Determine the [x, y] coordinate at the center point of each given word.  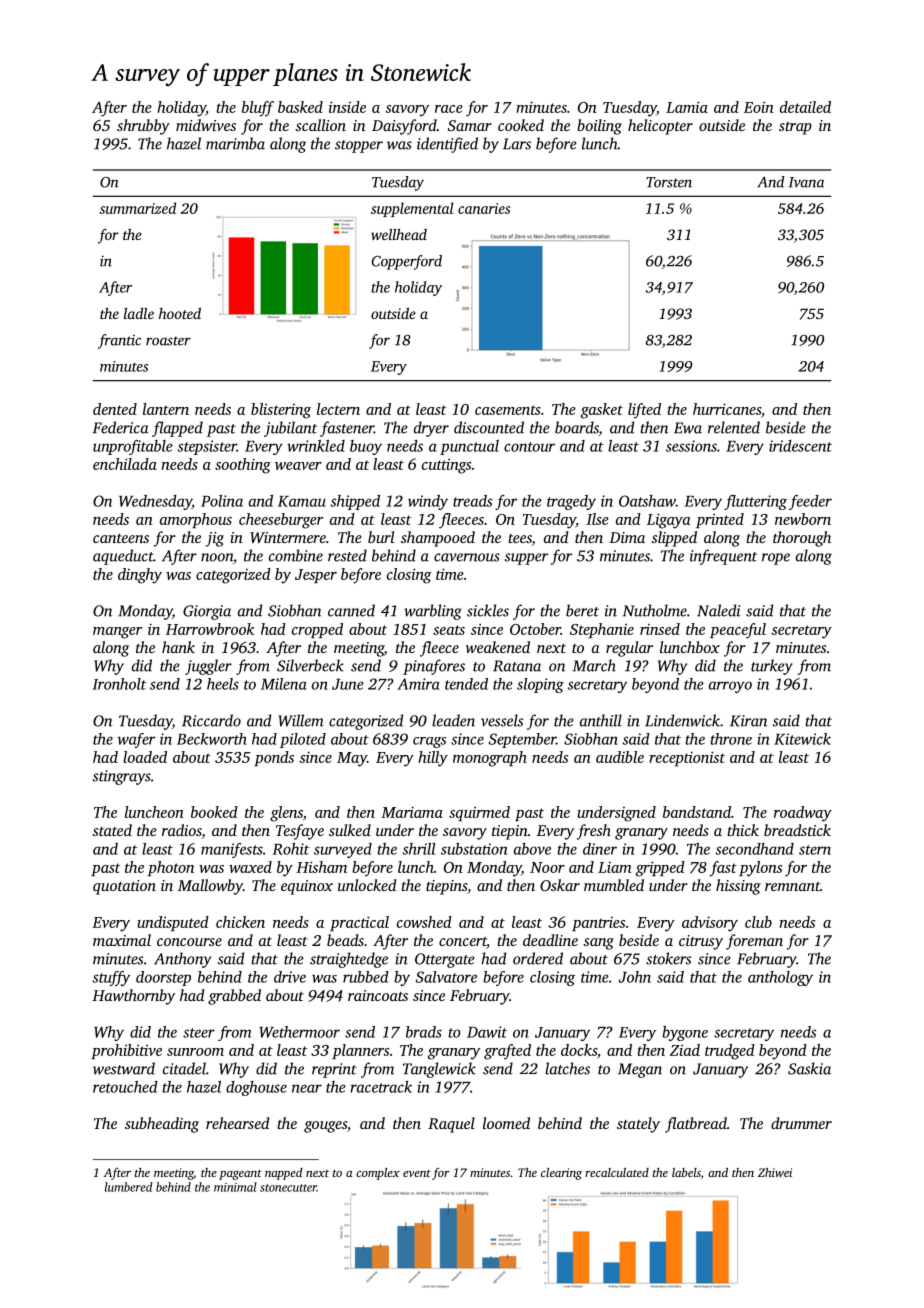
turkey [772, 667]
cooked [521, 125]
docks [579, 1050]
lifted [644, 411]
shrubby [143, 127]
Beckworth [211, 739]
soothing [243, 466]
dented [115, 409]
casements [508, 410]
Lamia [687, 107]
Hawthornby [133, 997]
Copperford [407, 262]
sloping [540, 685]
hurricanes [727, 409]
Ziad [685, 1050]
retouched [125, 1087]
